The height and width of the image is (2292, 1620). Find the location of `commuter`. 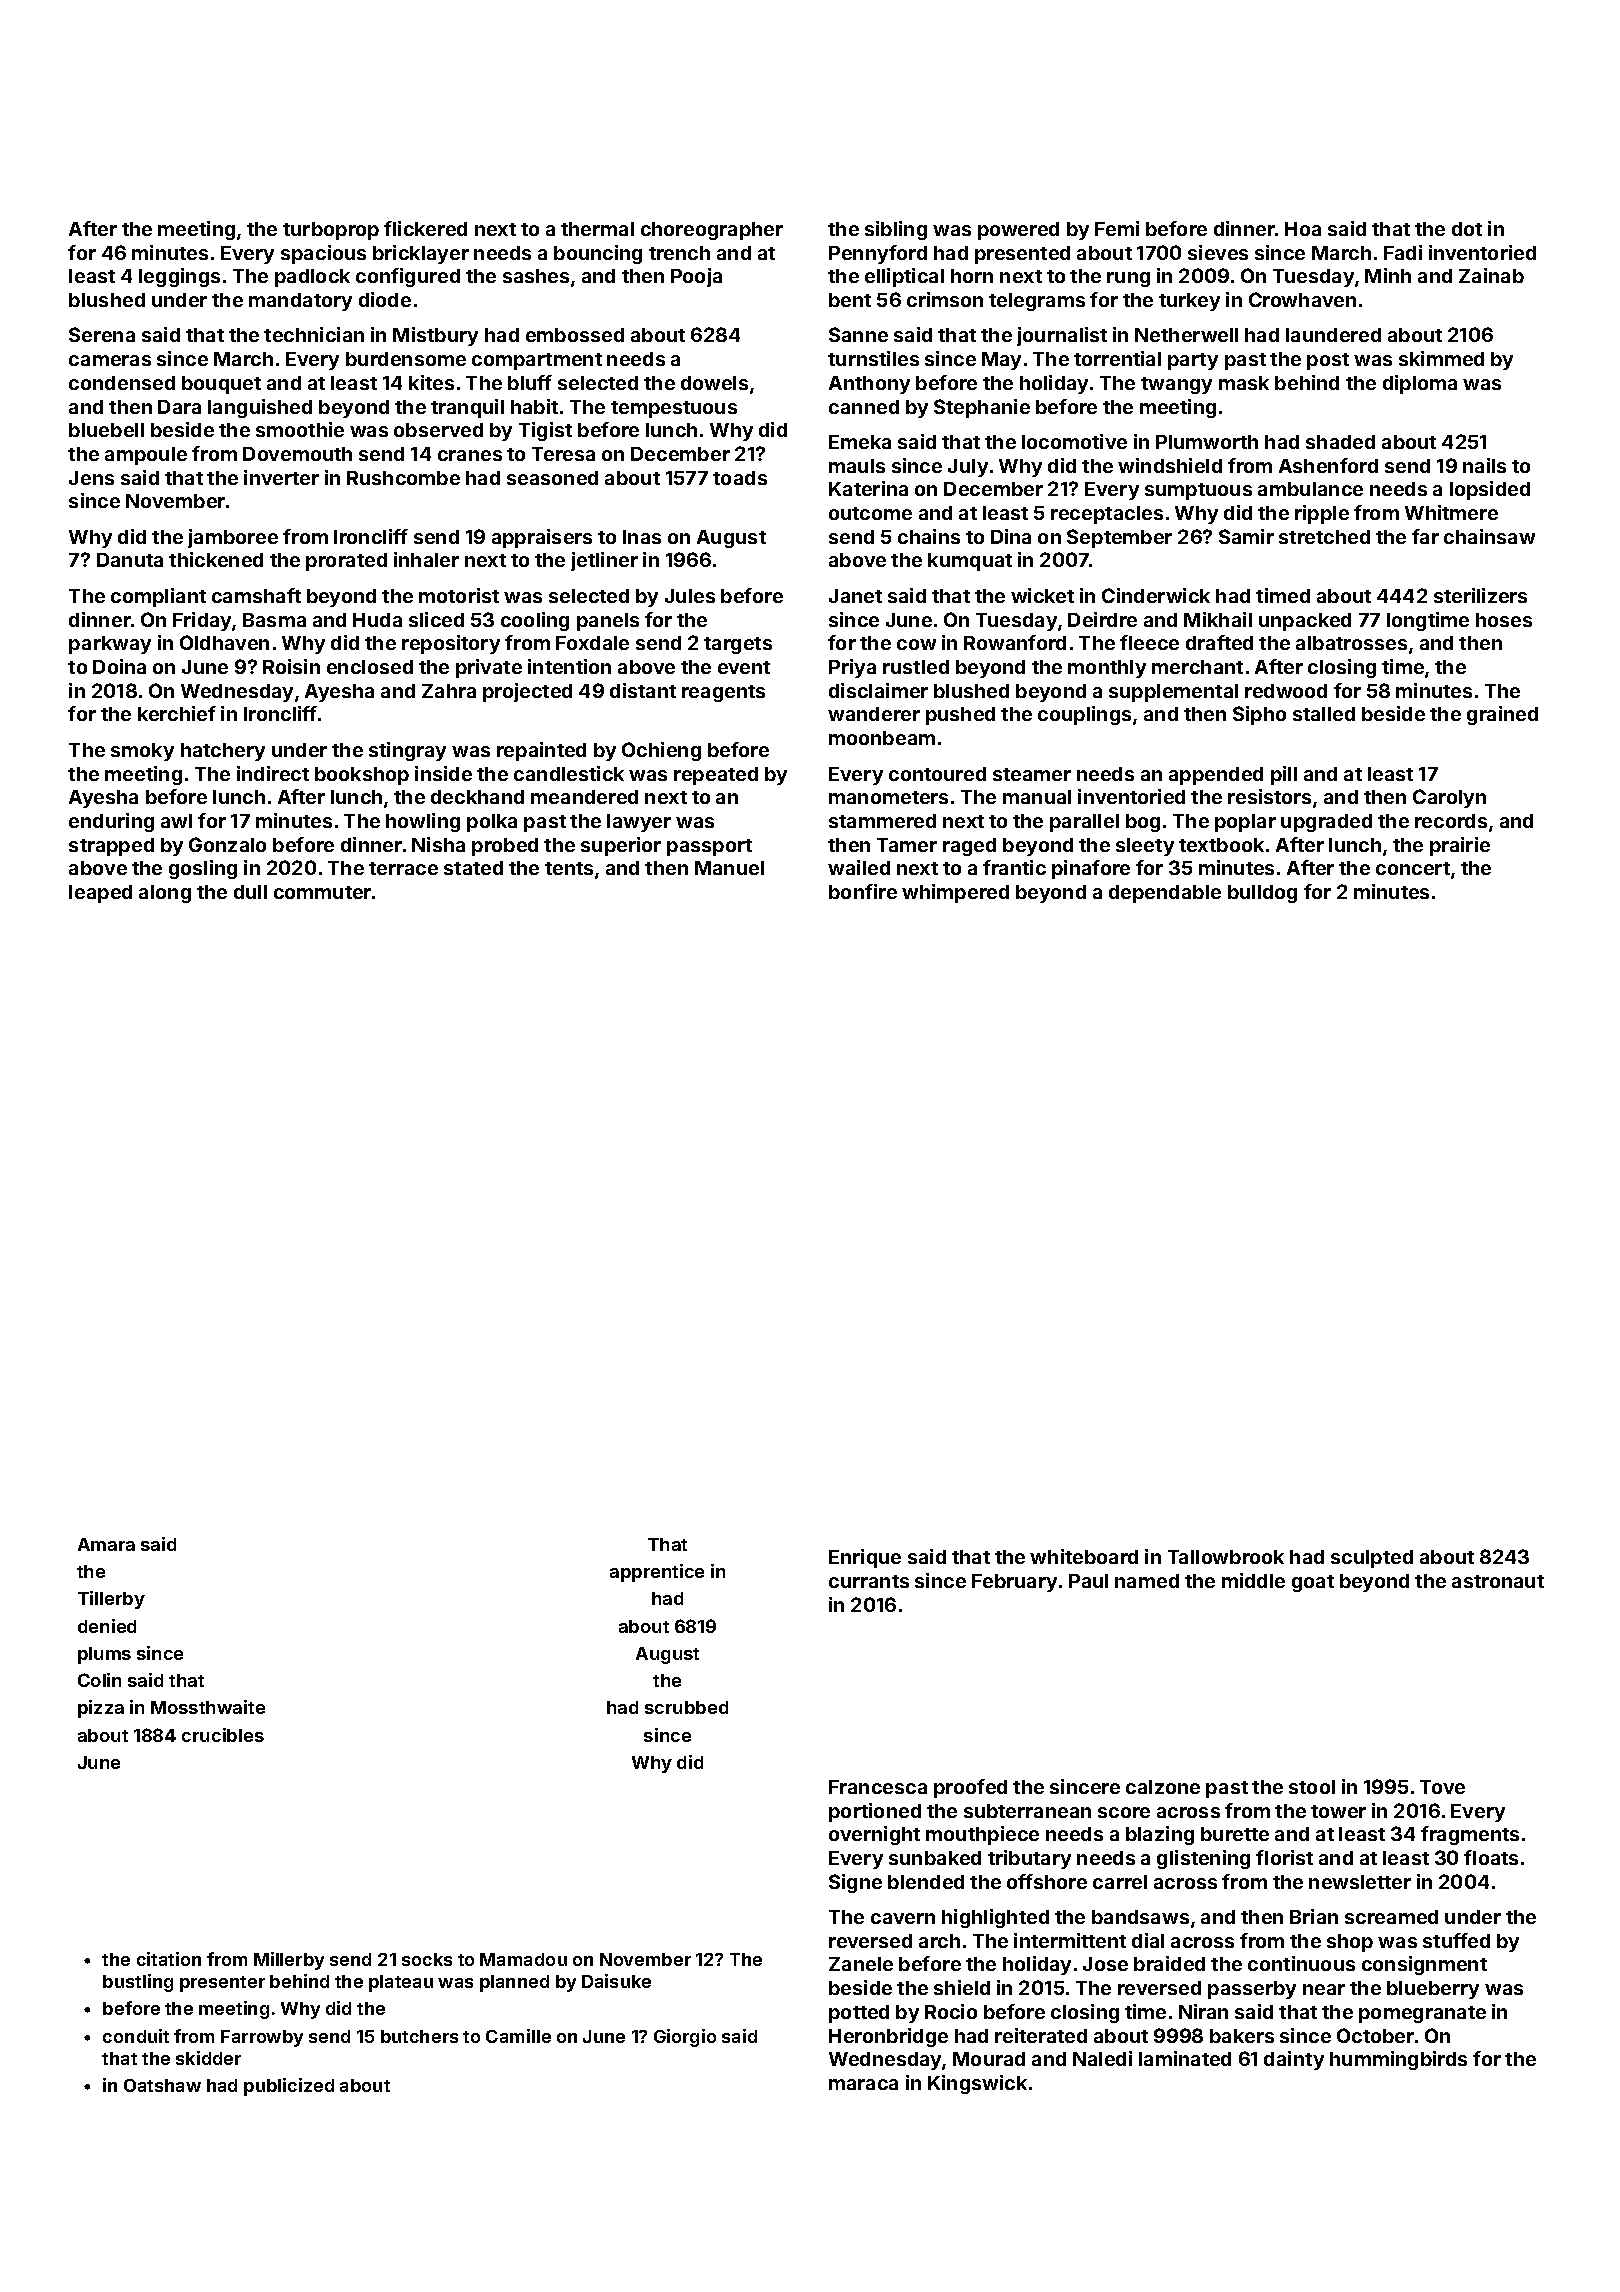

commuter is located at coordinates (322, 892).
